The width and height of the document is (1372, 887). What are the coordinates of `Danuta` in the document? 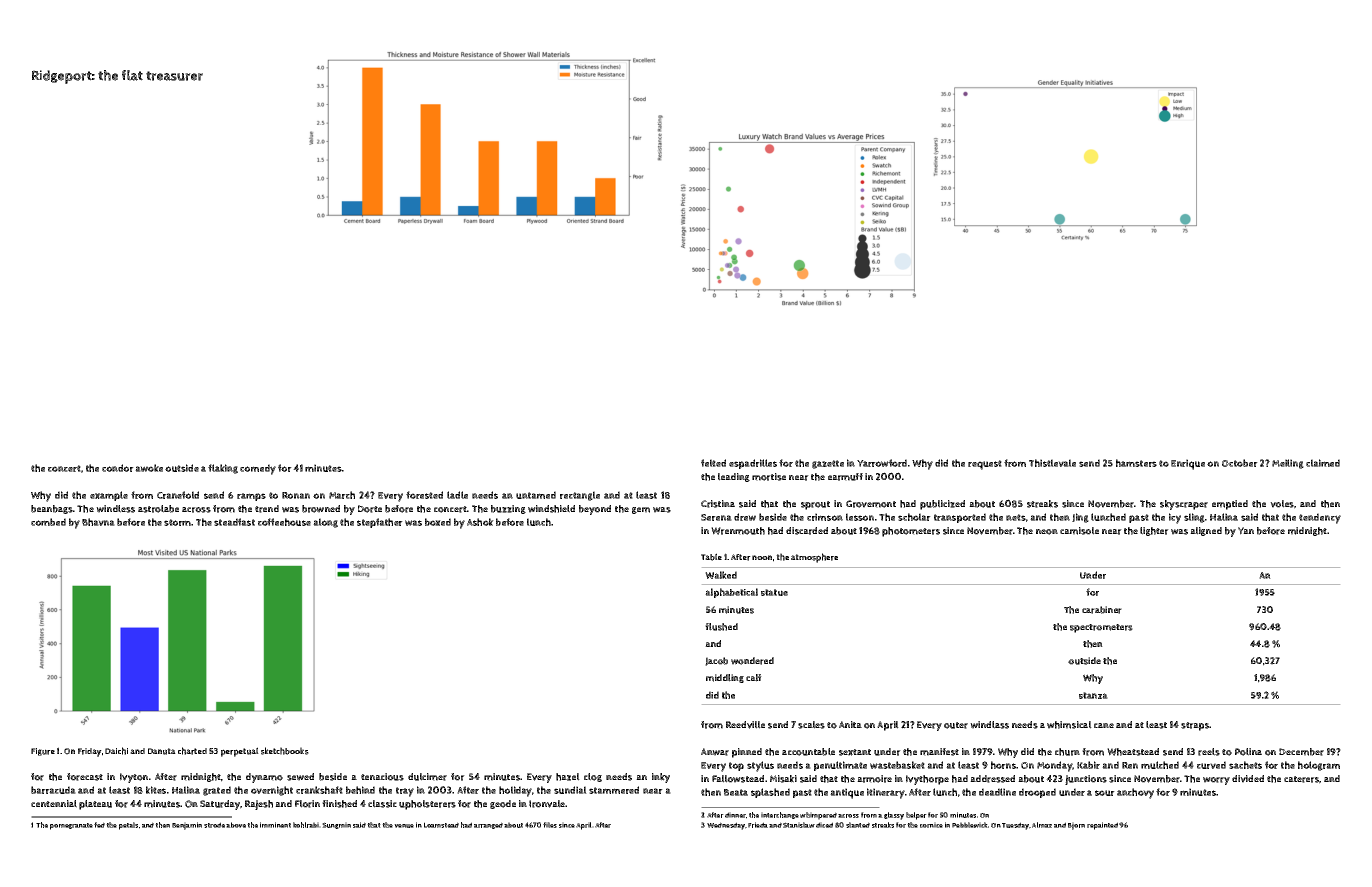 It's located at (162, 751).
